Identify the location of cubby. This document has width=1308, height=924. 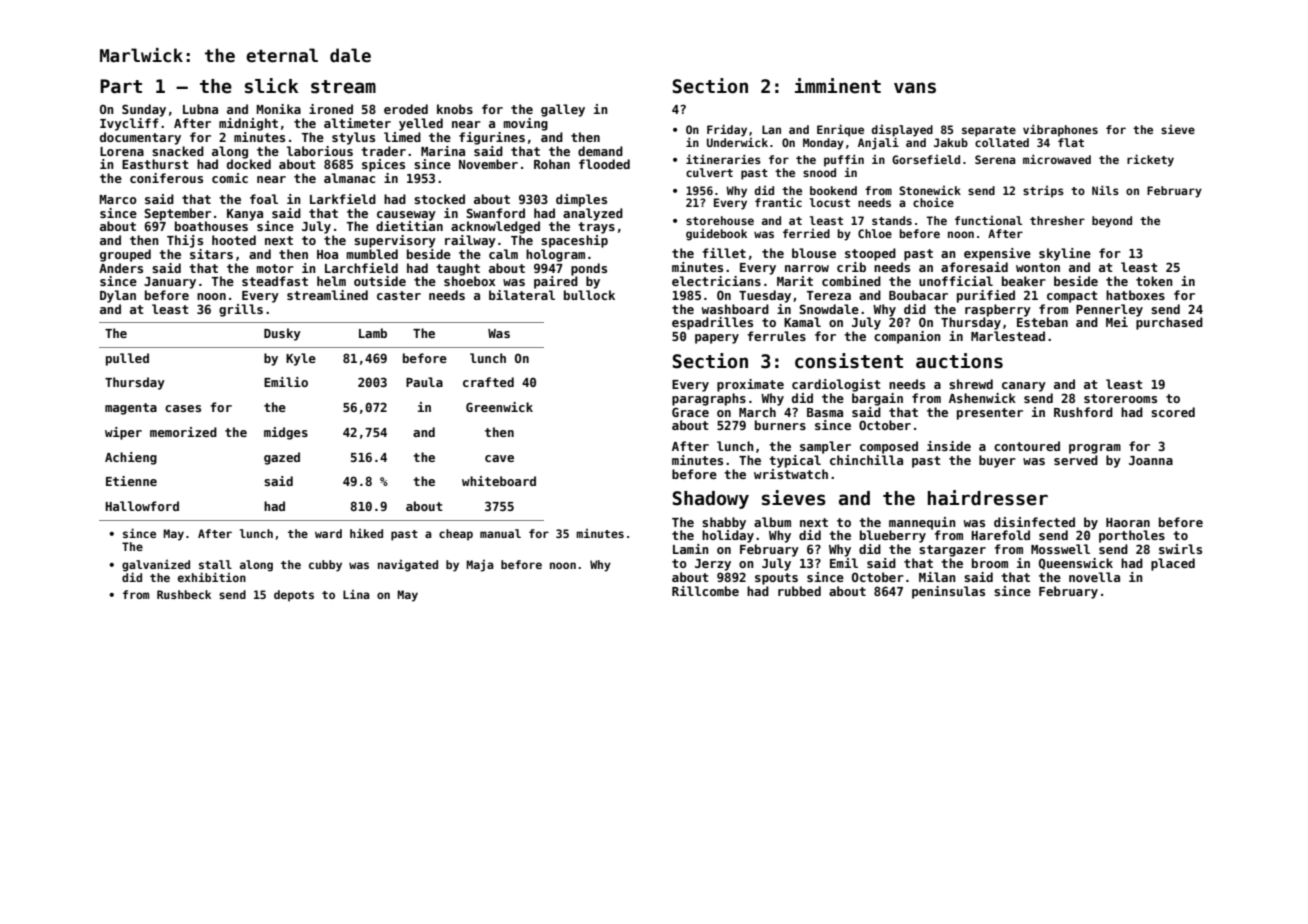
(325, 566).
